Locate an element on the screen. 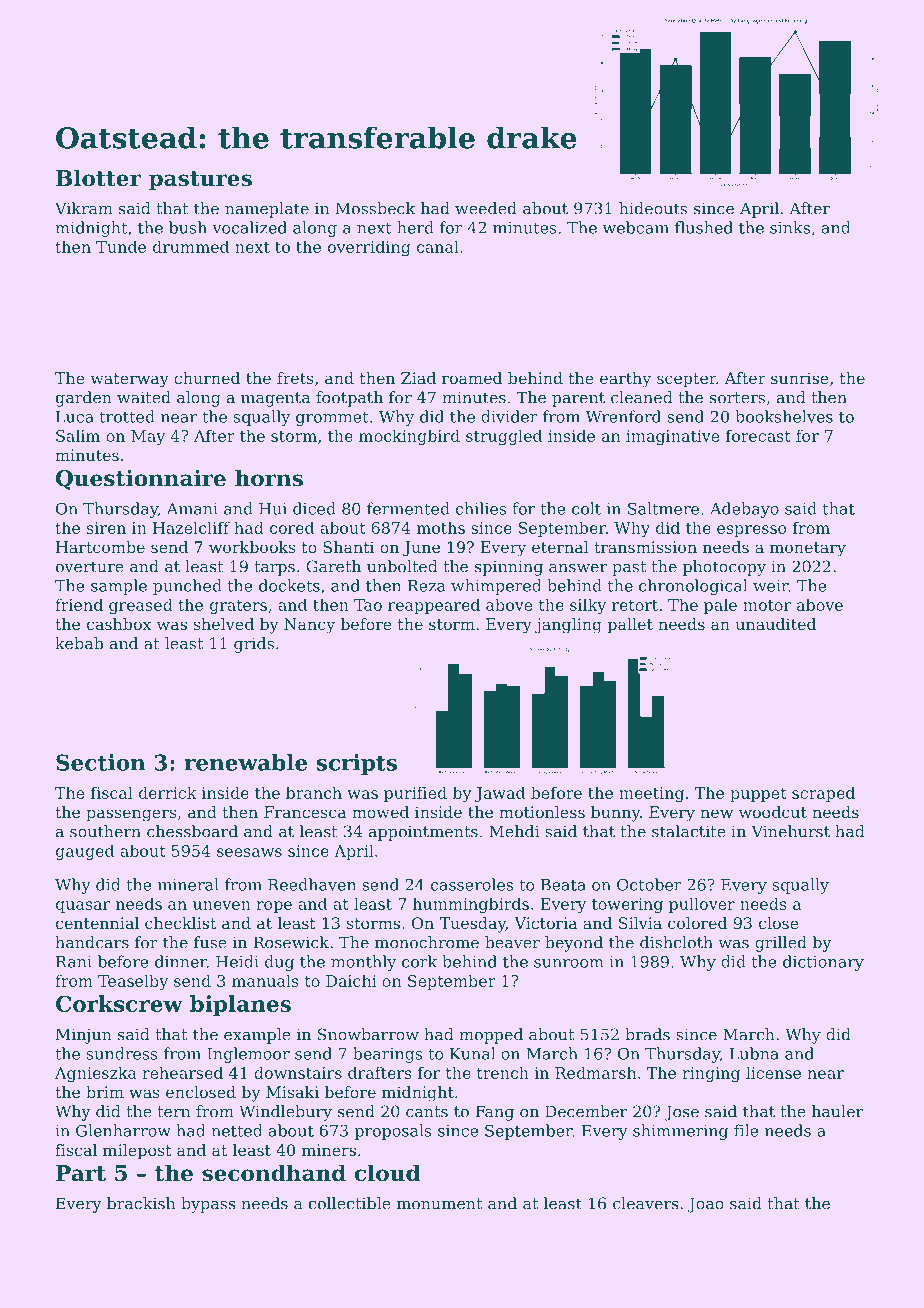  brackish is located at coordinates (141, 1203).
